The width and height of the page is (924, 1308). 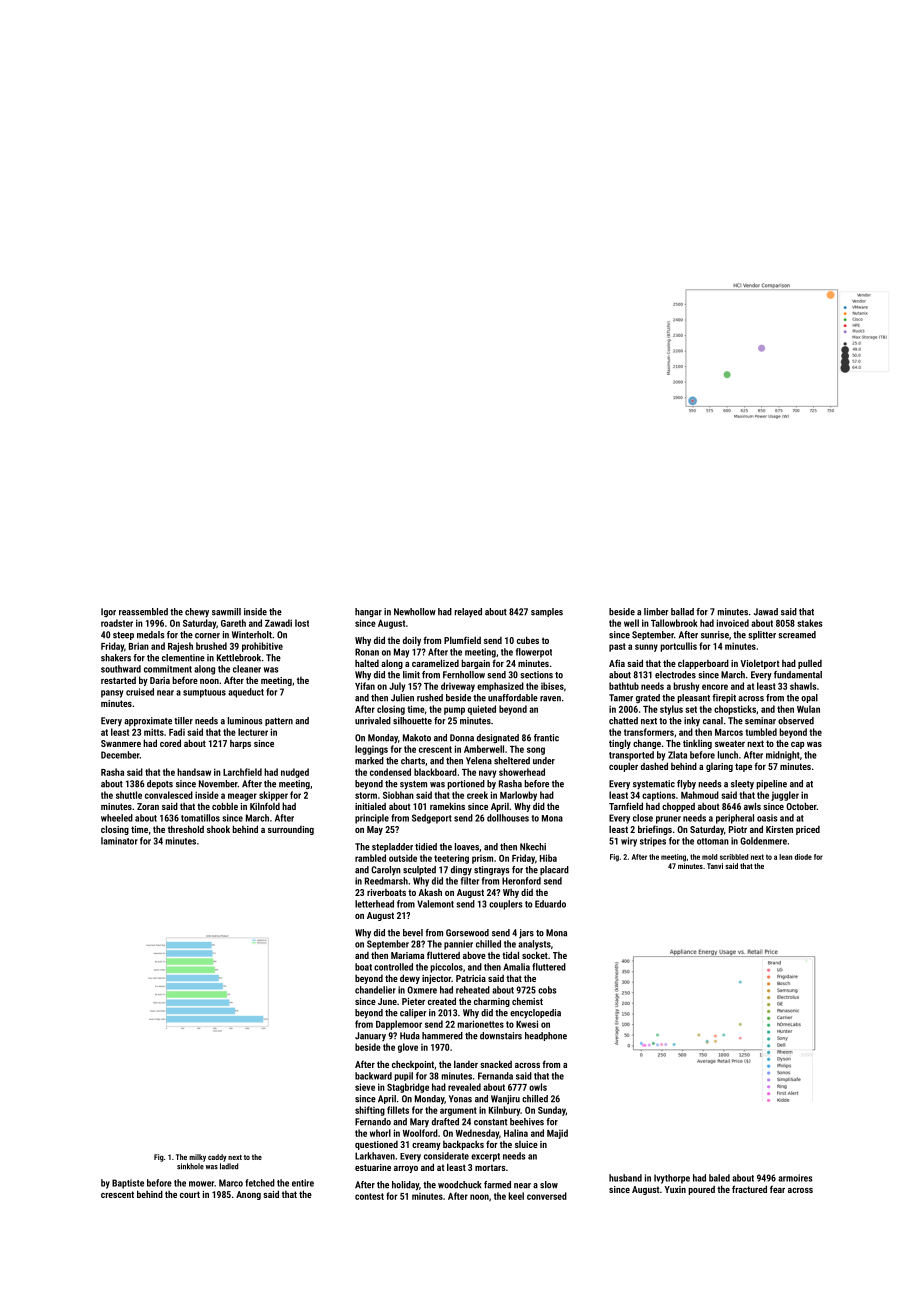 I want to click on leggings, so click(x=371, y=750).
